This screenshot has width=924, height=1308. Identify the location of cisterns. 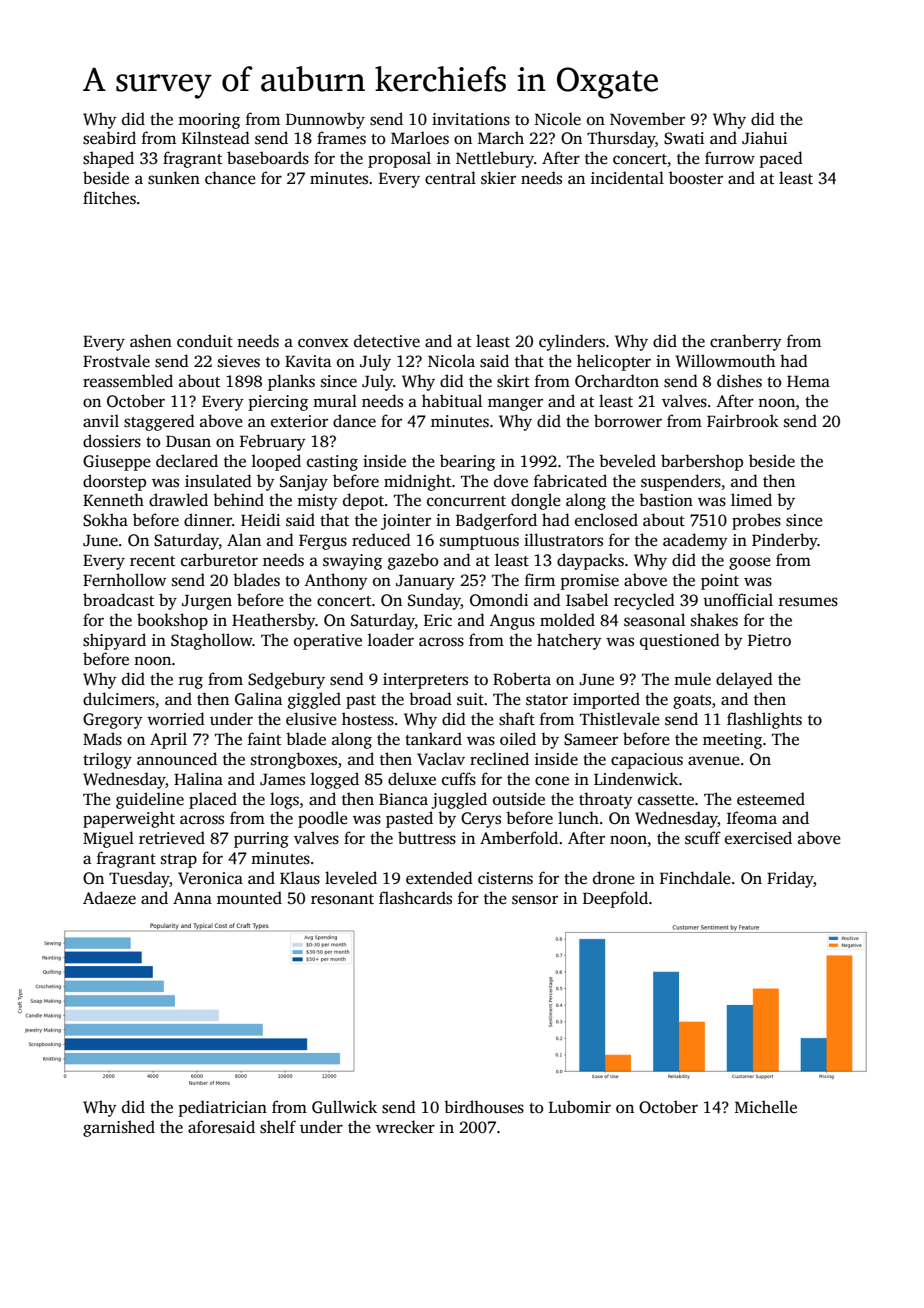
(505, 878).
